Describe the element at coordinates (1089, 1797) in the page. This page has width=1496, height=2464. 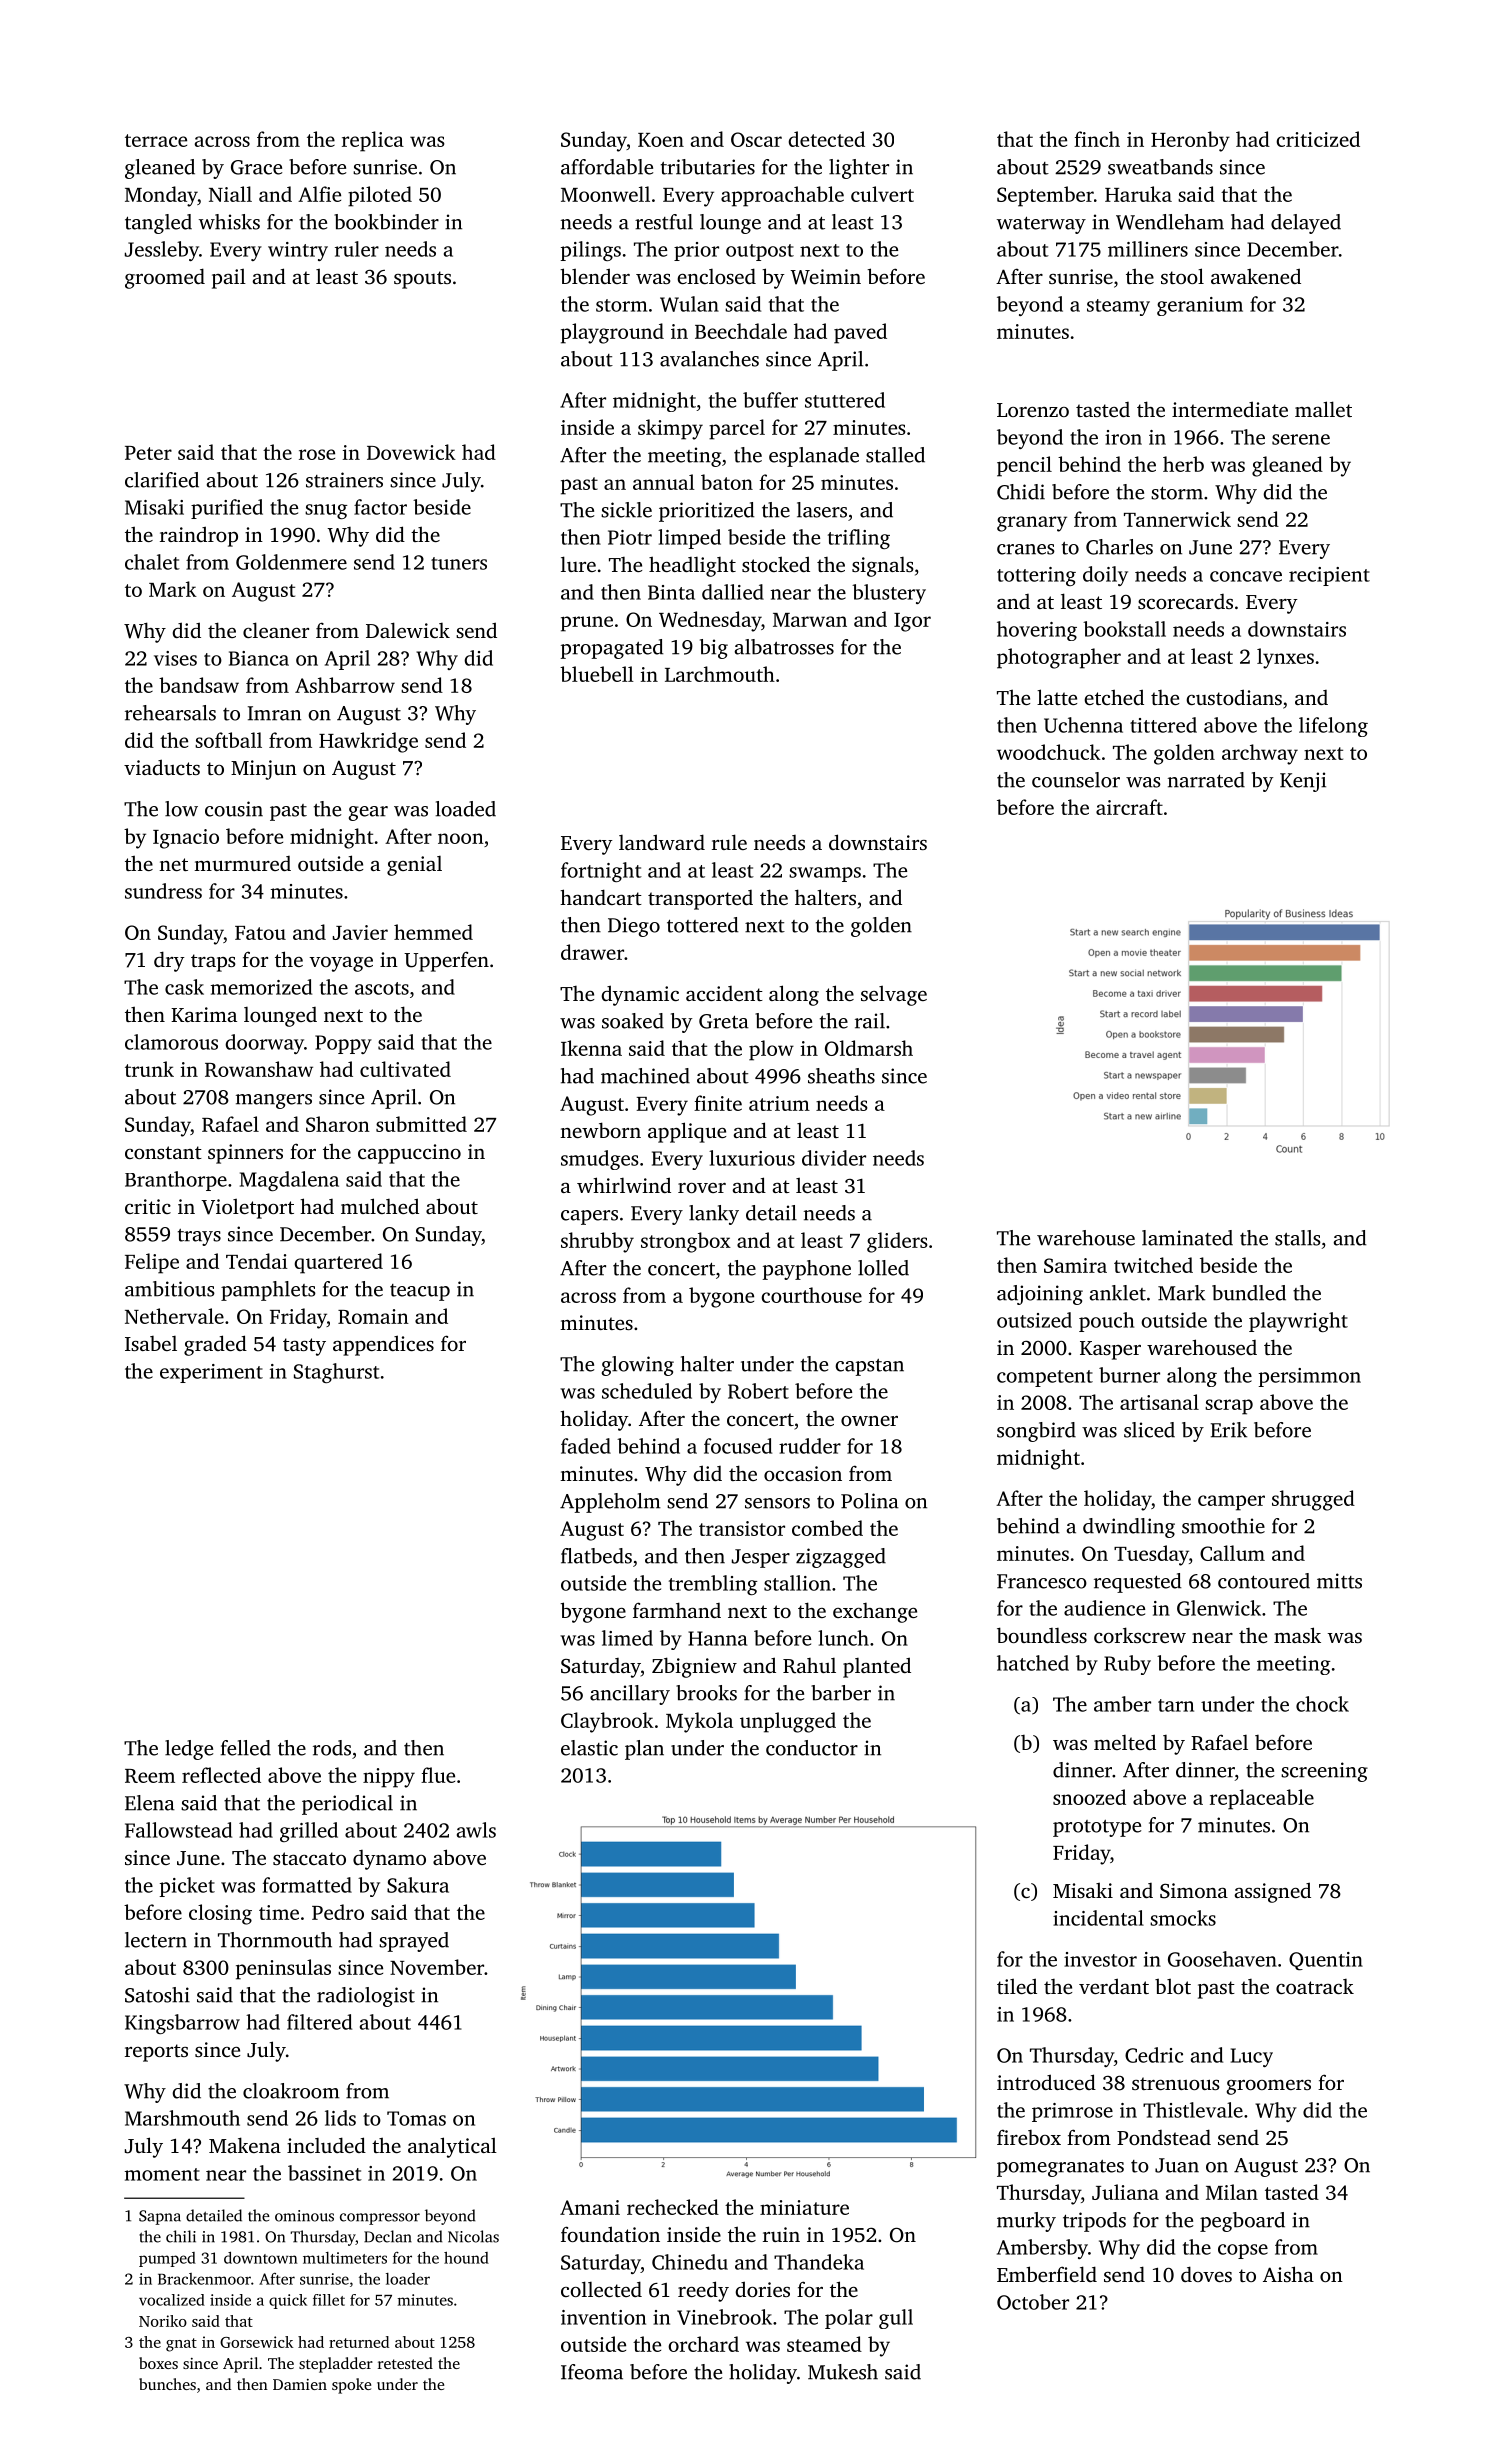
I see `snoozed` at that location.
